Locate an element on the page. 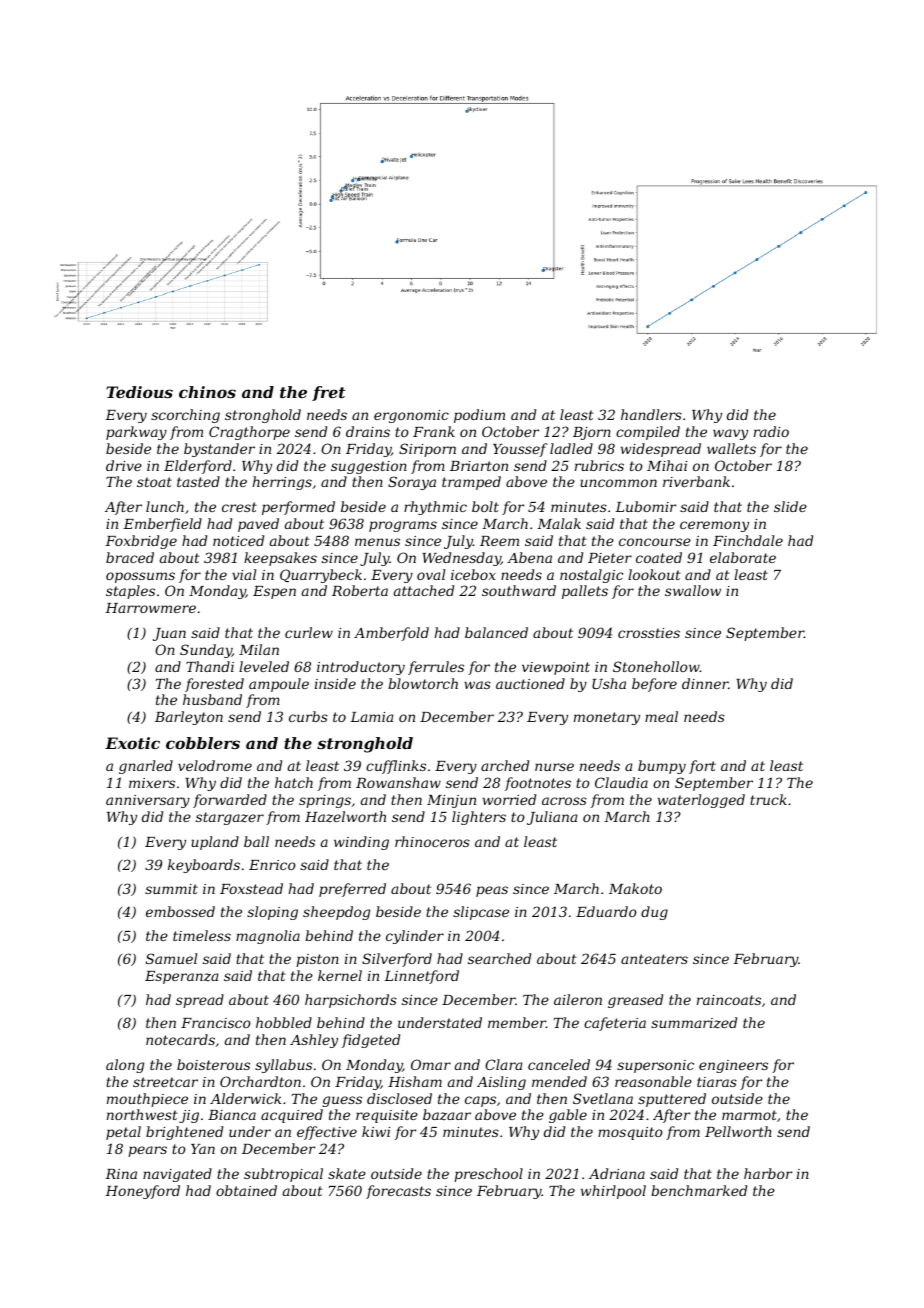 This document has width=924, height=1308. curbs is located at coordinates (308, 716).
